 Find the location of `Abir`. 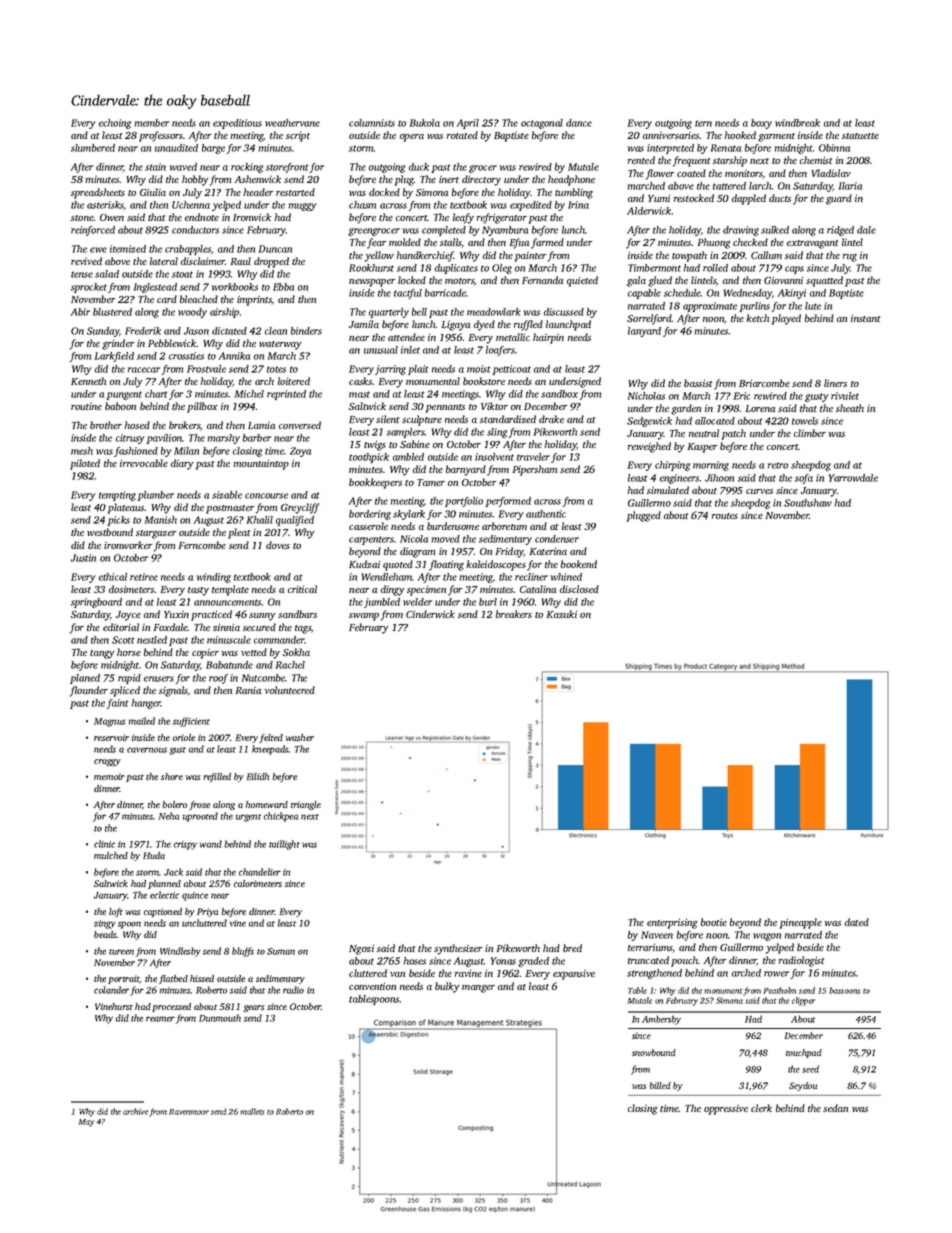

Abir is located at coordinates (80, 312).
